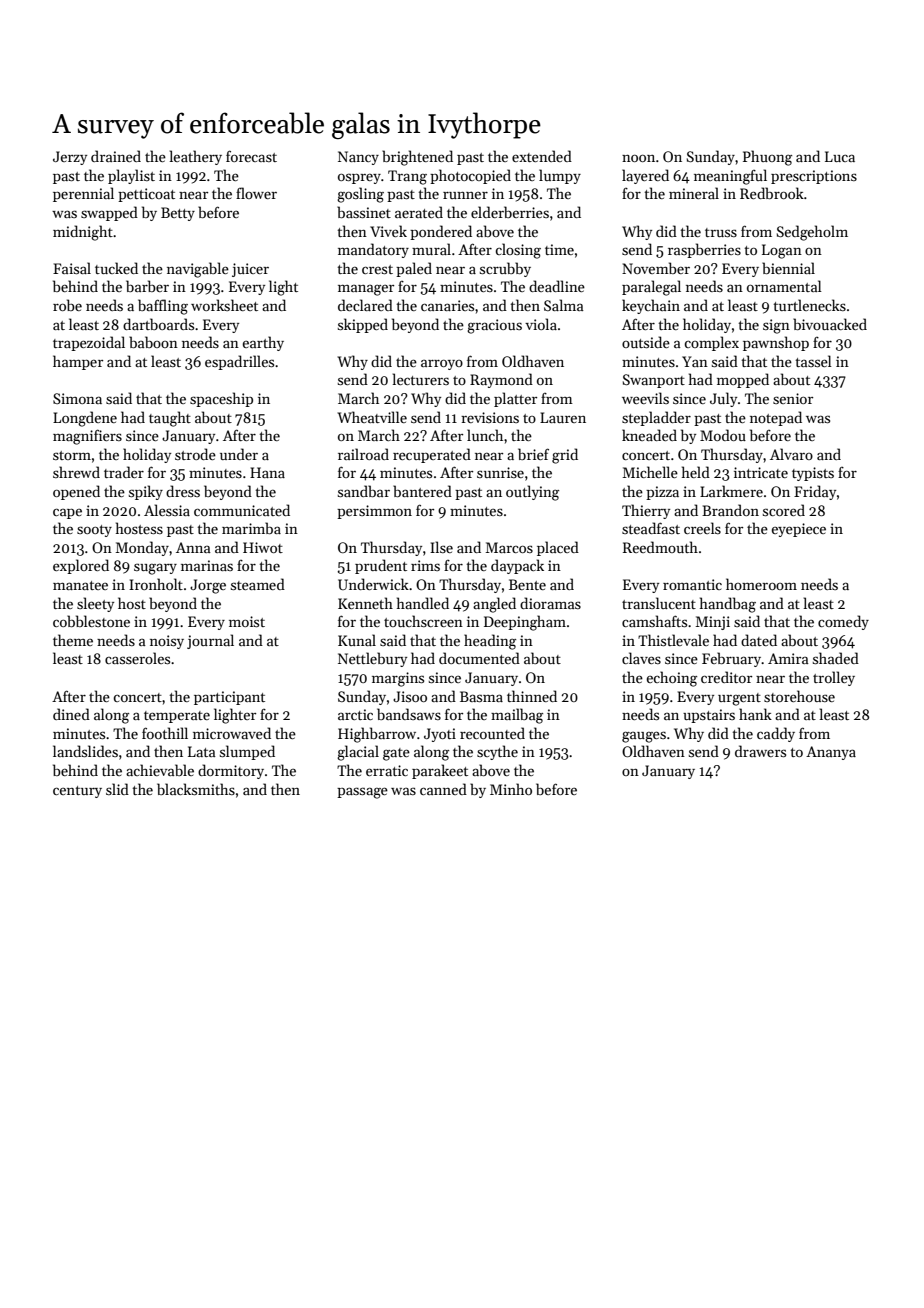  What do you see at coordinates (116, 156) in the screenshot?
I see `drained` at bounding box center [116, 156].
